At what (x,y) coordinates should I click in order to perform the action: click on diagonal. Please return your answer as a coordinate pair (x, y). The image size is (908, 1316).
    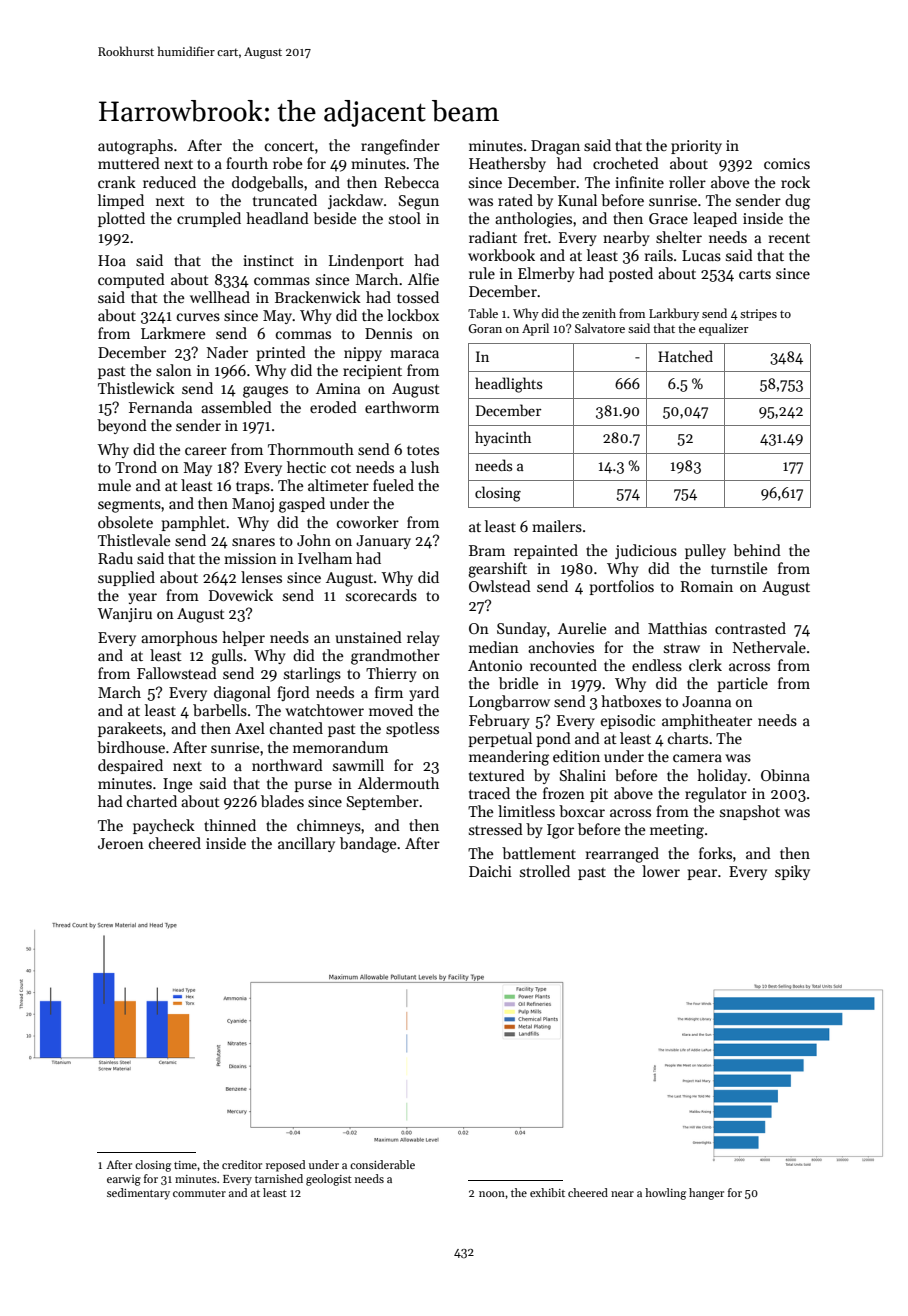
    Looking at the image, I should click on (242, 694).
